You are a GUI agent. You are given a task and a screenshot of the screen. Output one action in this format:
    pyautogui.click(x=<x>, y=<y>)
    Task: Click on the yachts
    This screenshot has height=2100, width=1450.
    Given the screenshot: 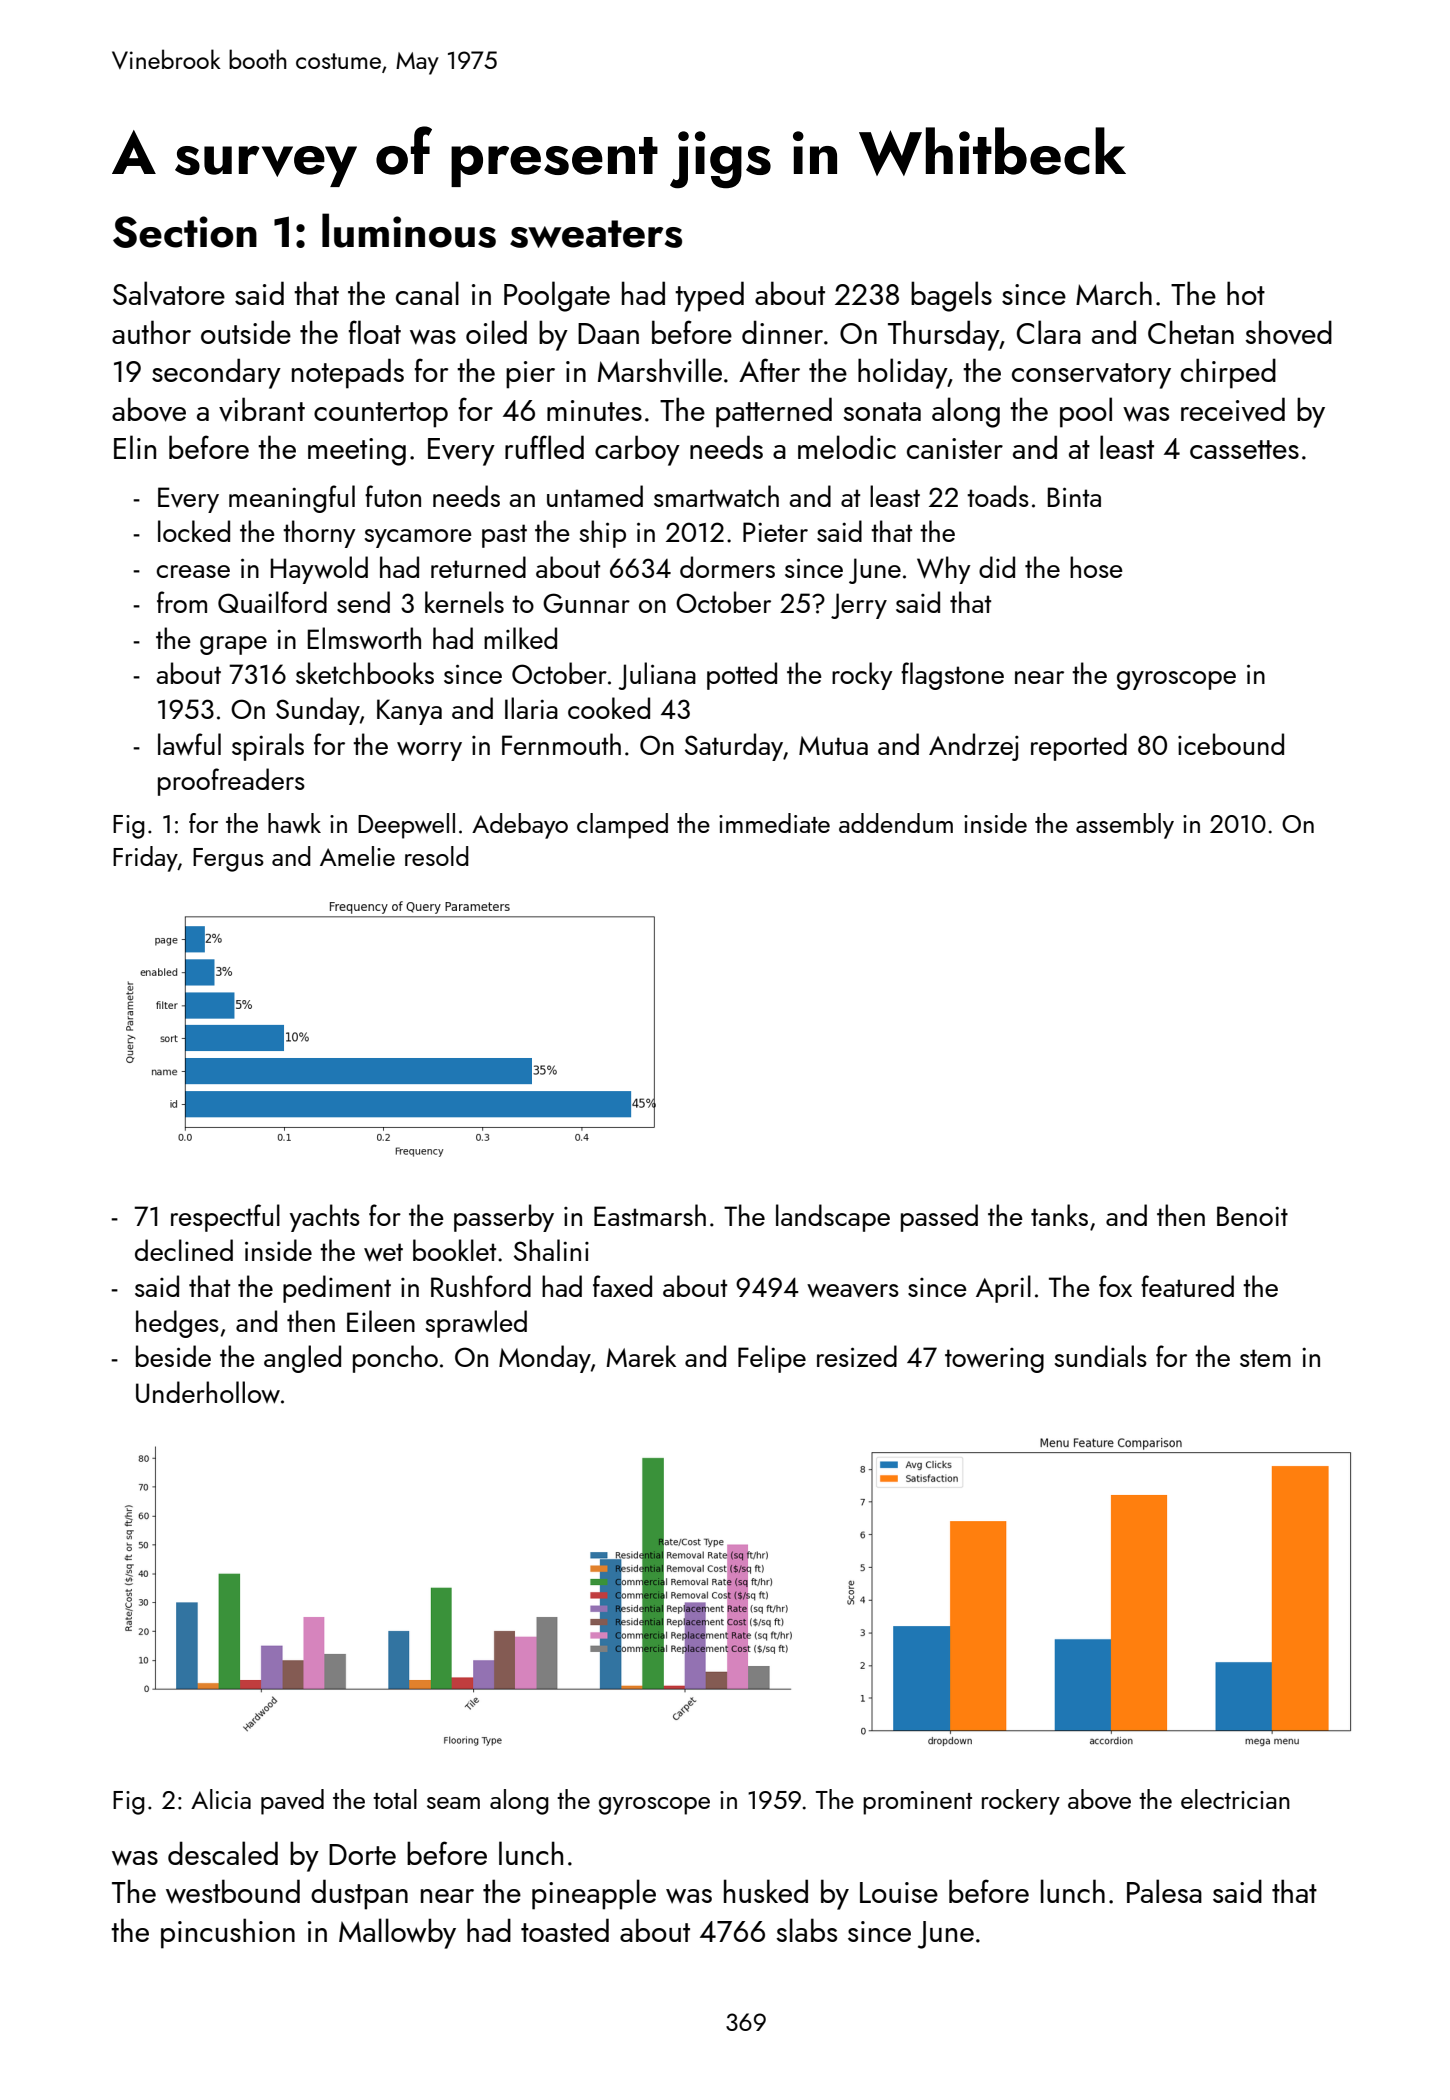 What is the action you would take?
    pyautogui.click(x=325, y=1218)
